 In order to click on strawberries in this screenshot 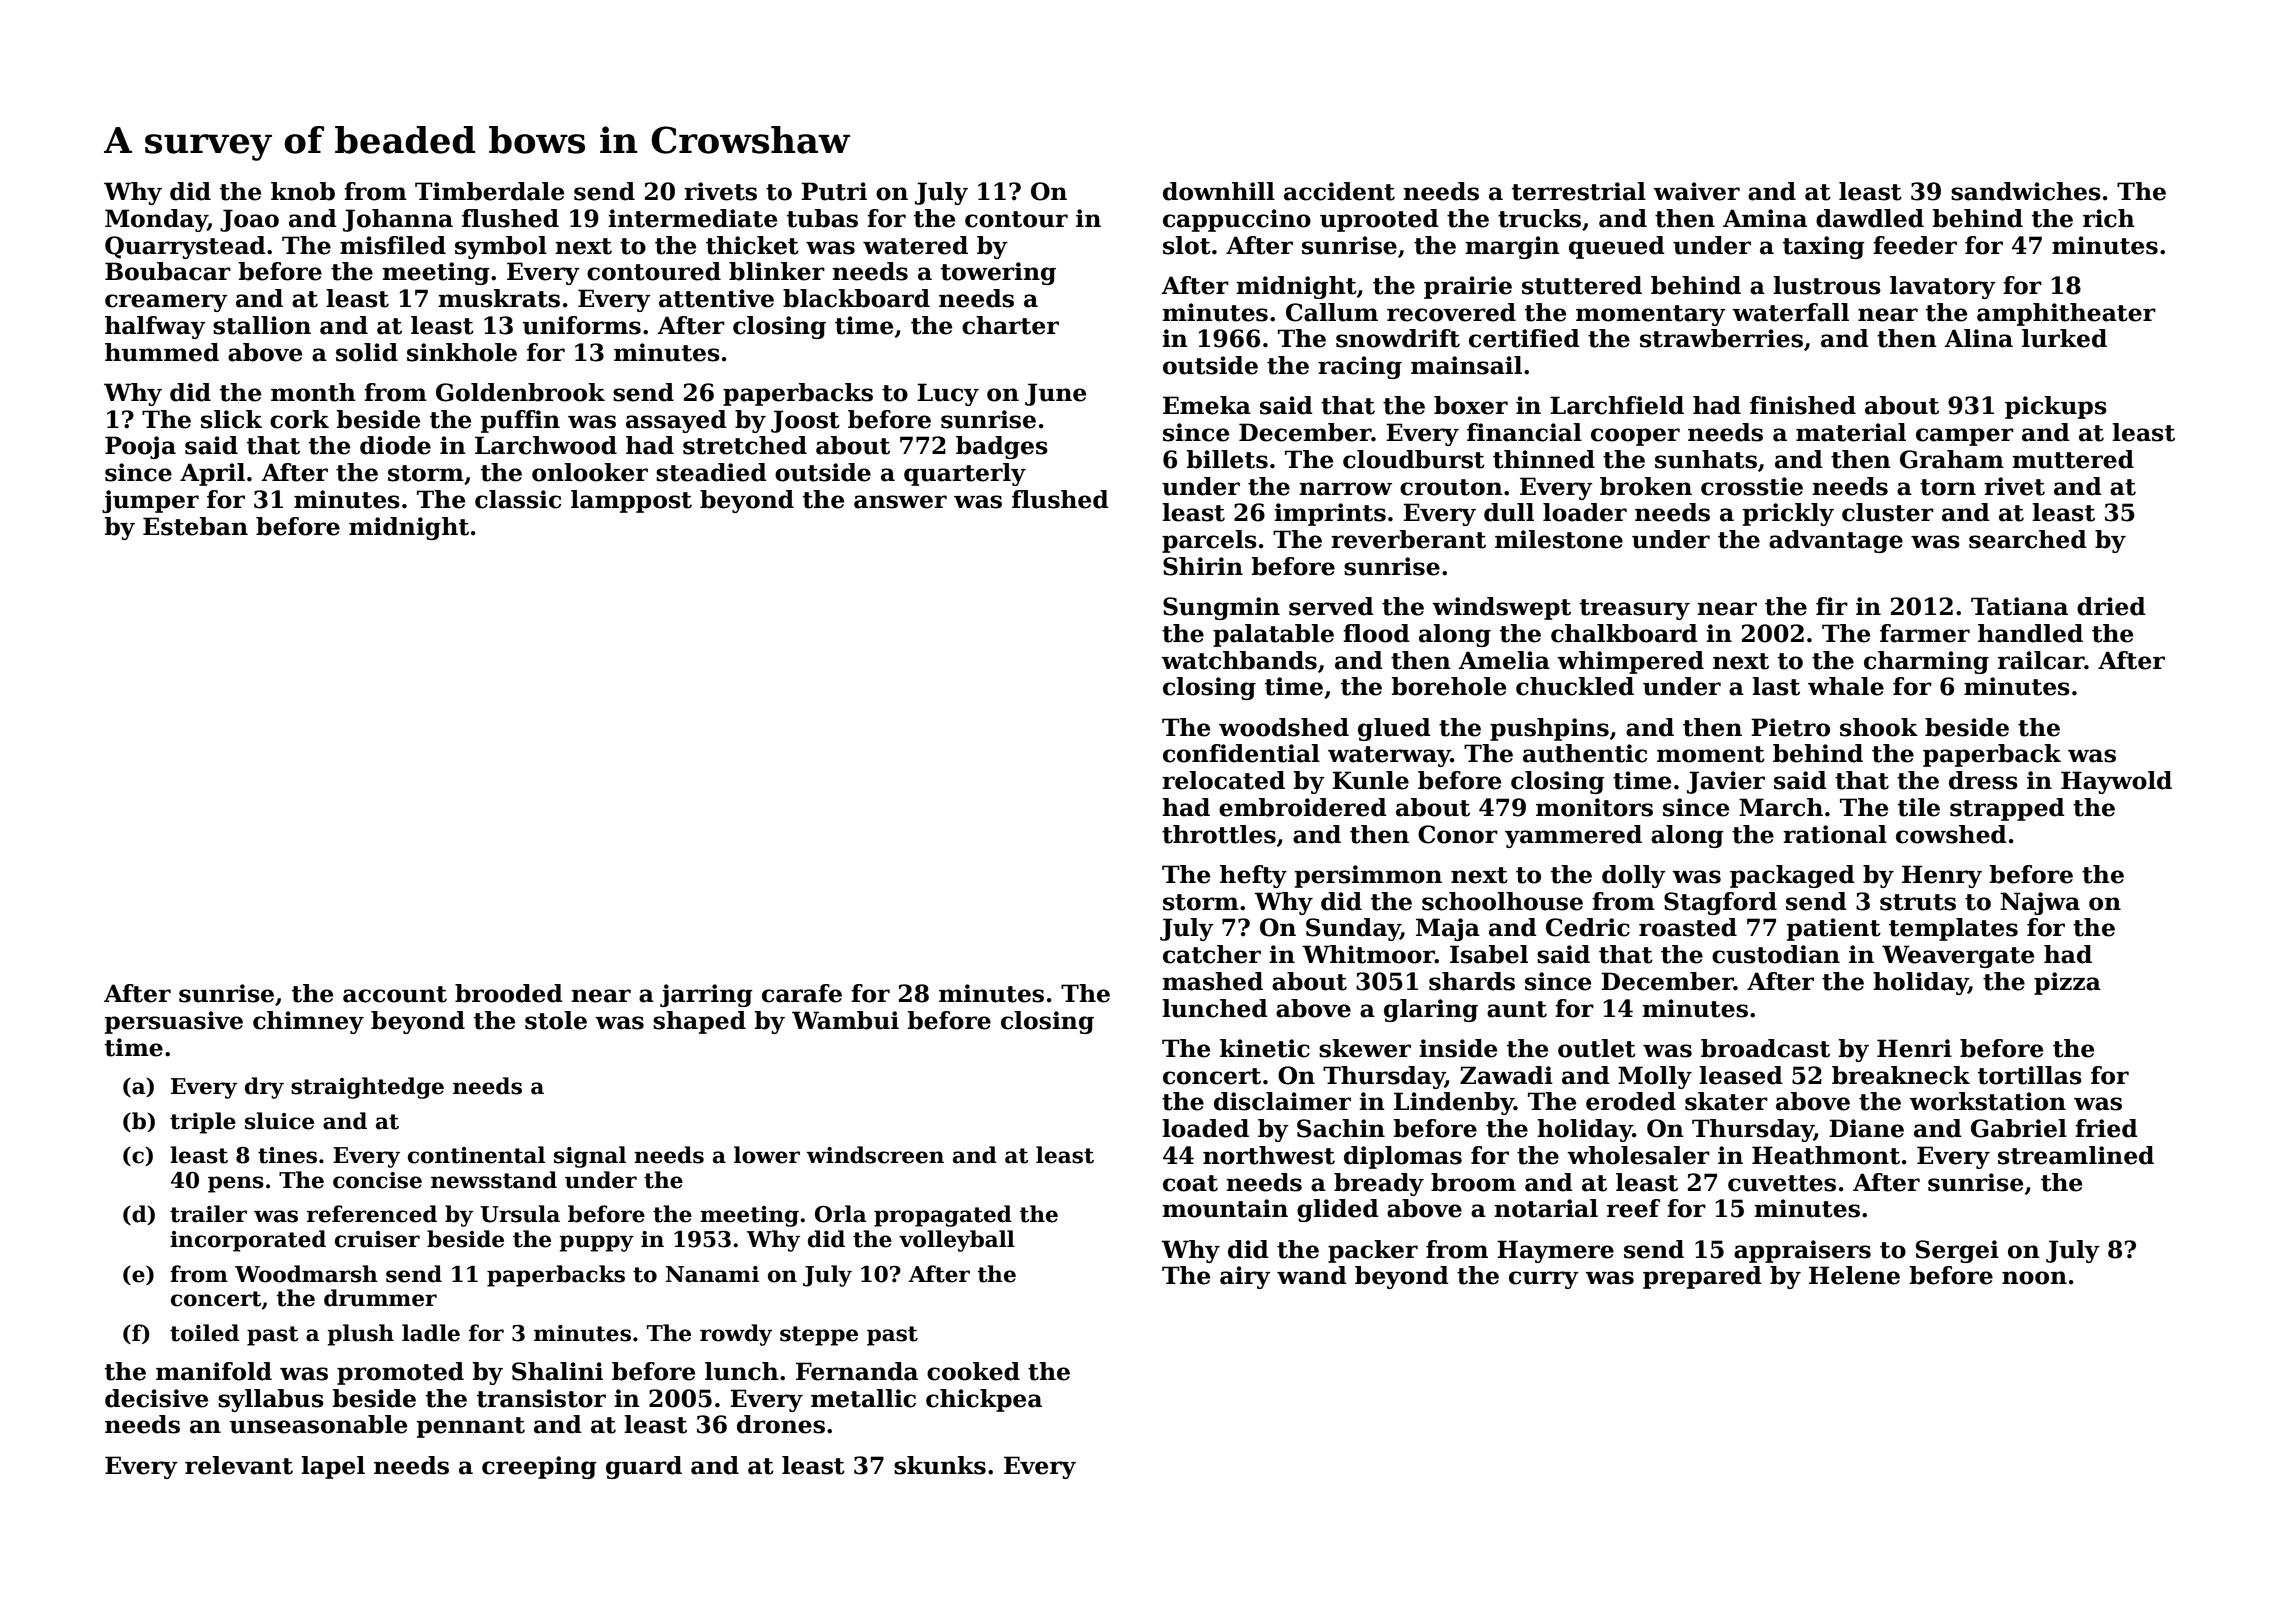, I will do `click(1721, 338)`.
